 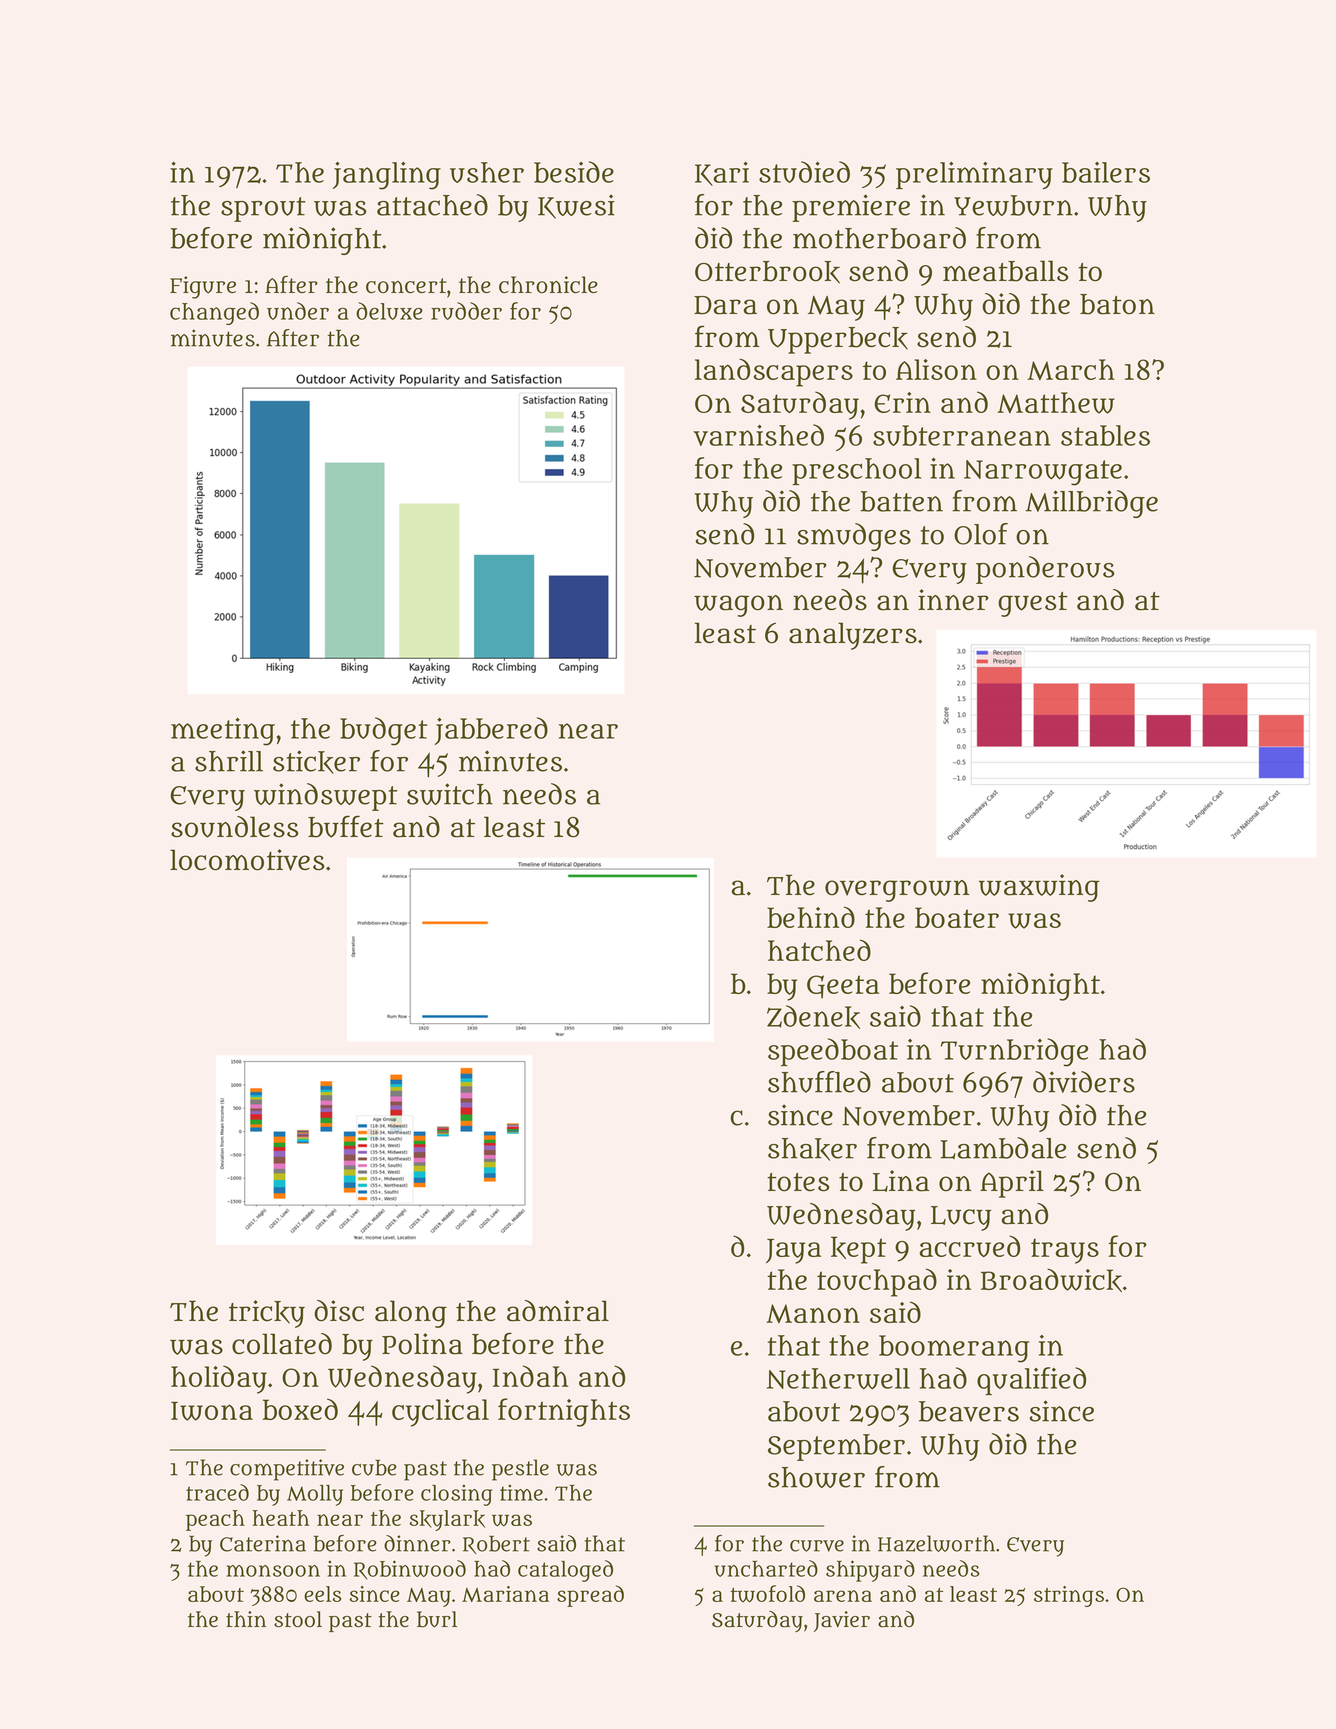 I want to click on Olof, so click(x=981, y=534).
